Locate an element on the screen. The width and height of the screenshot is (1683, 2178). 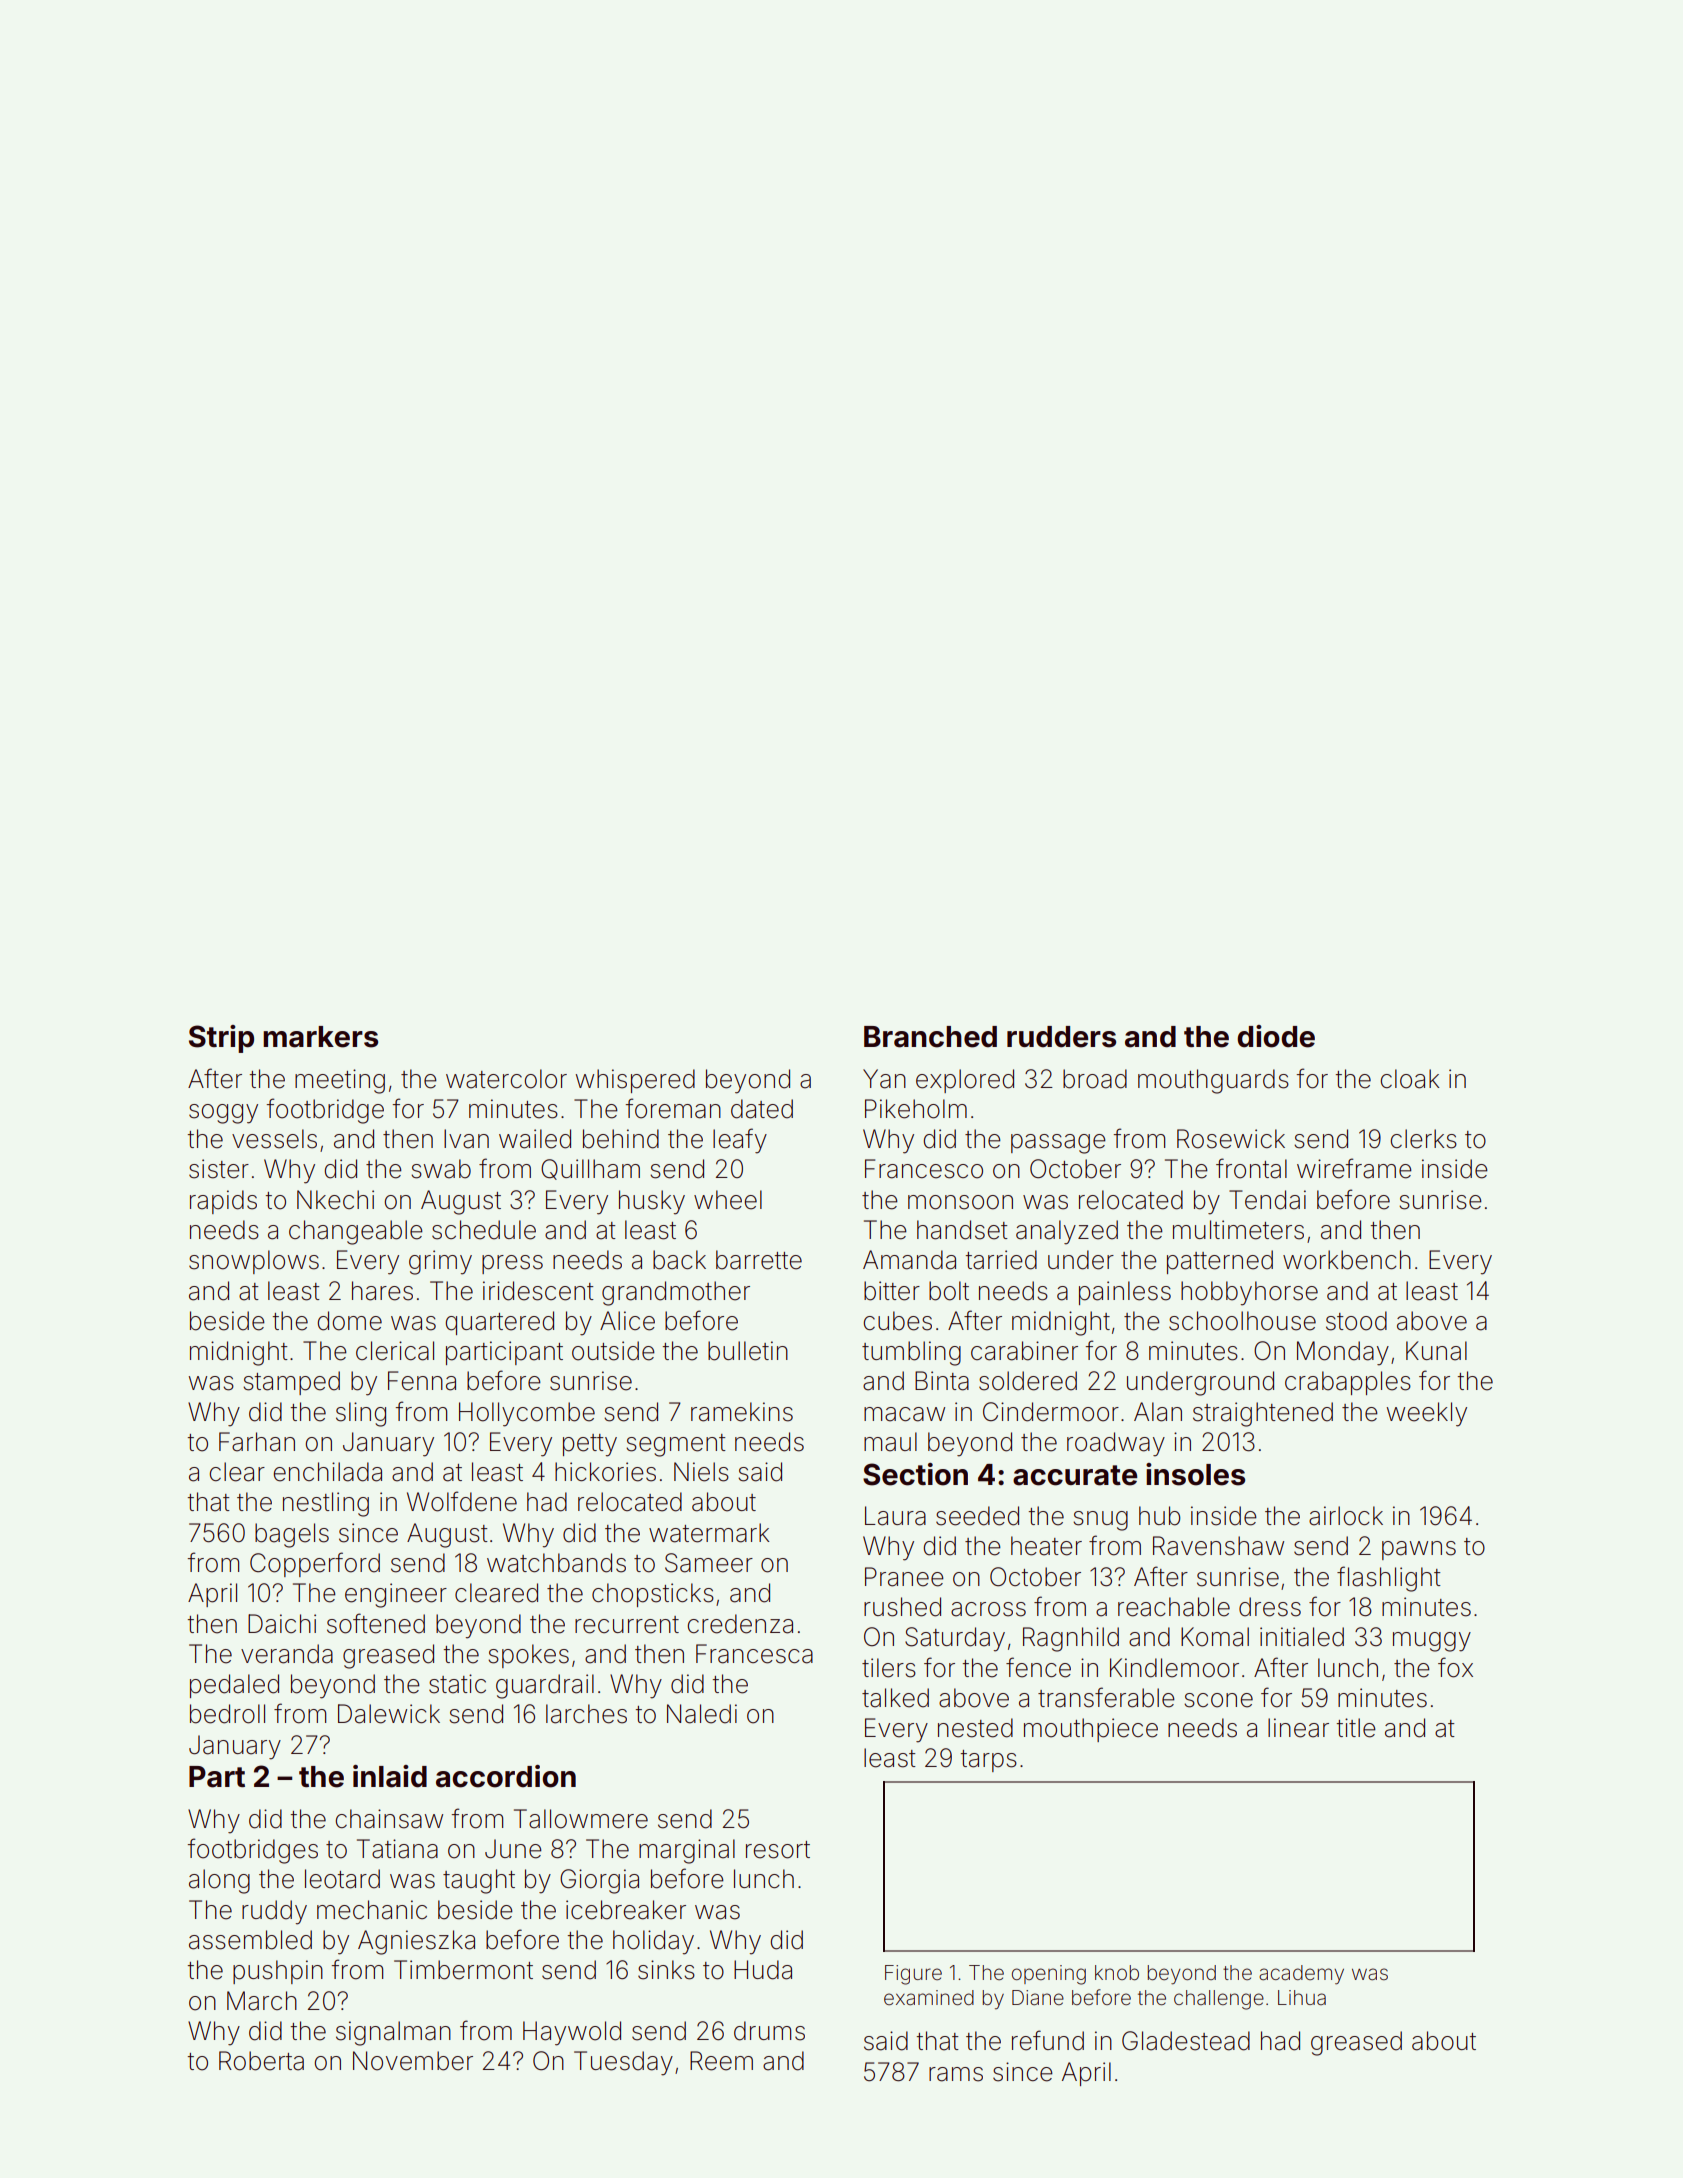
rushed is located at coordinates (902, 1607).
